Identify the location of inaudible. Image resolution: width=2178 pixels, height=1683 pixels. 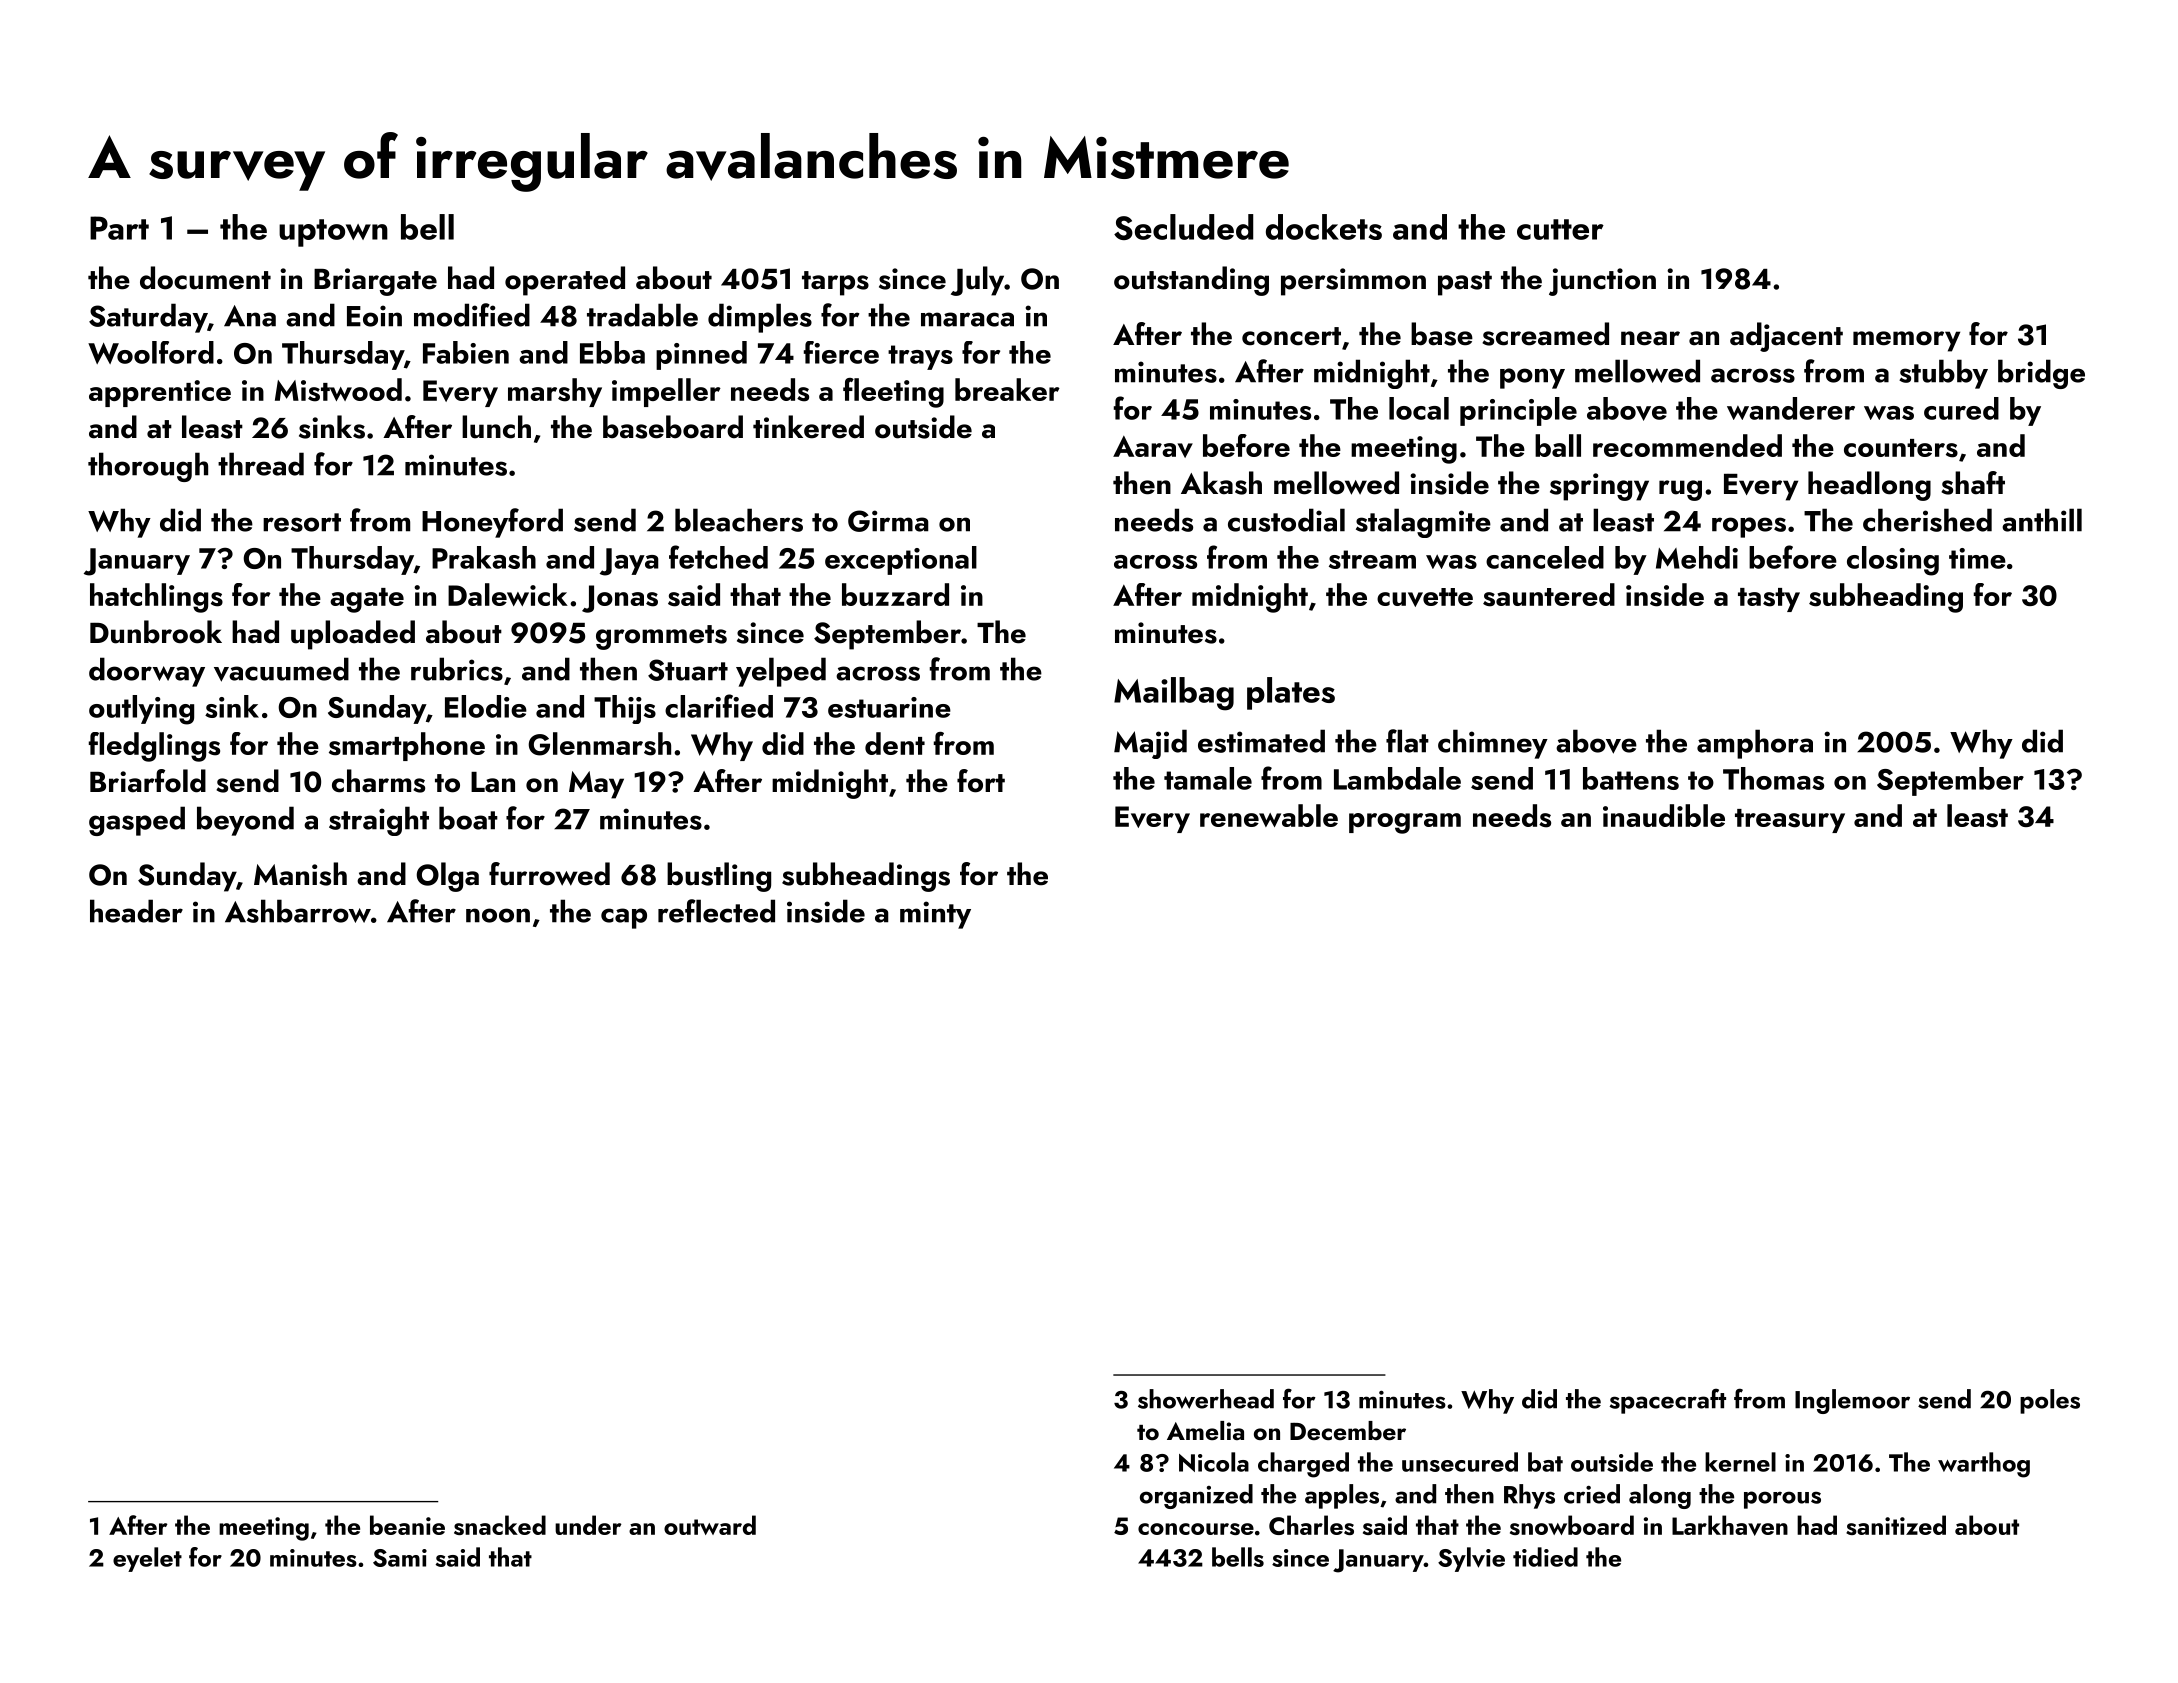
(1664, 815).
